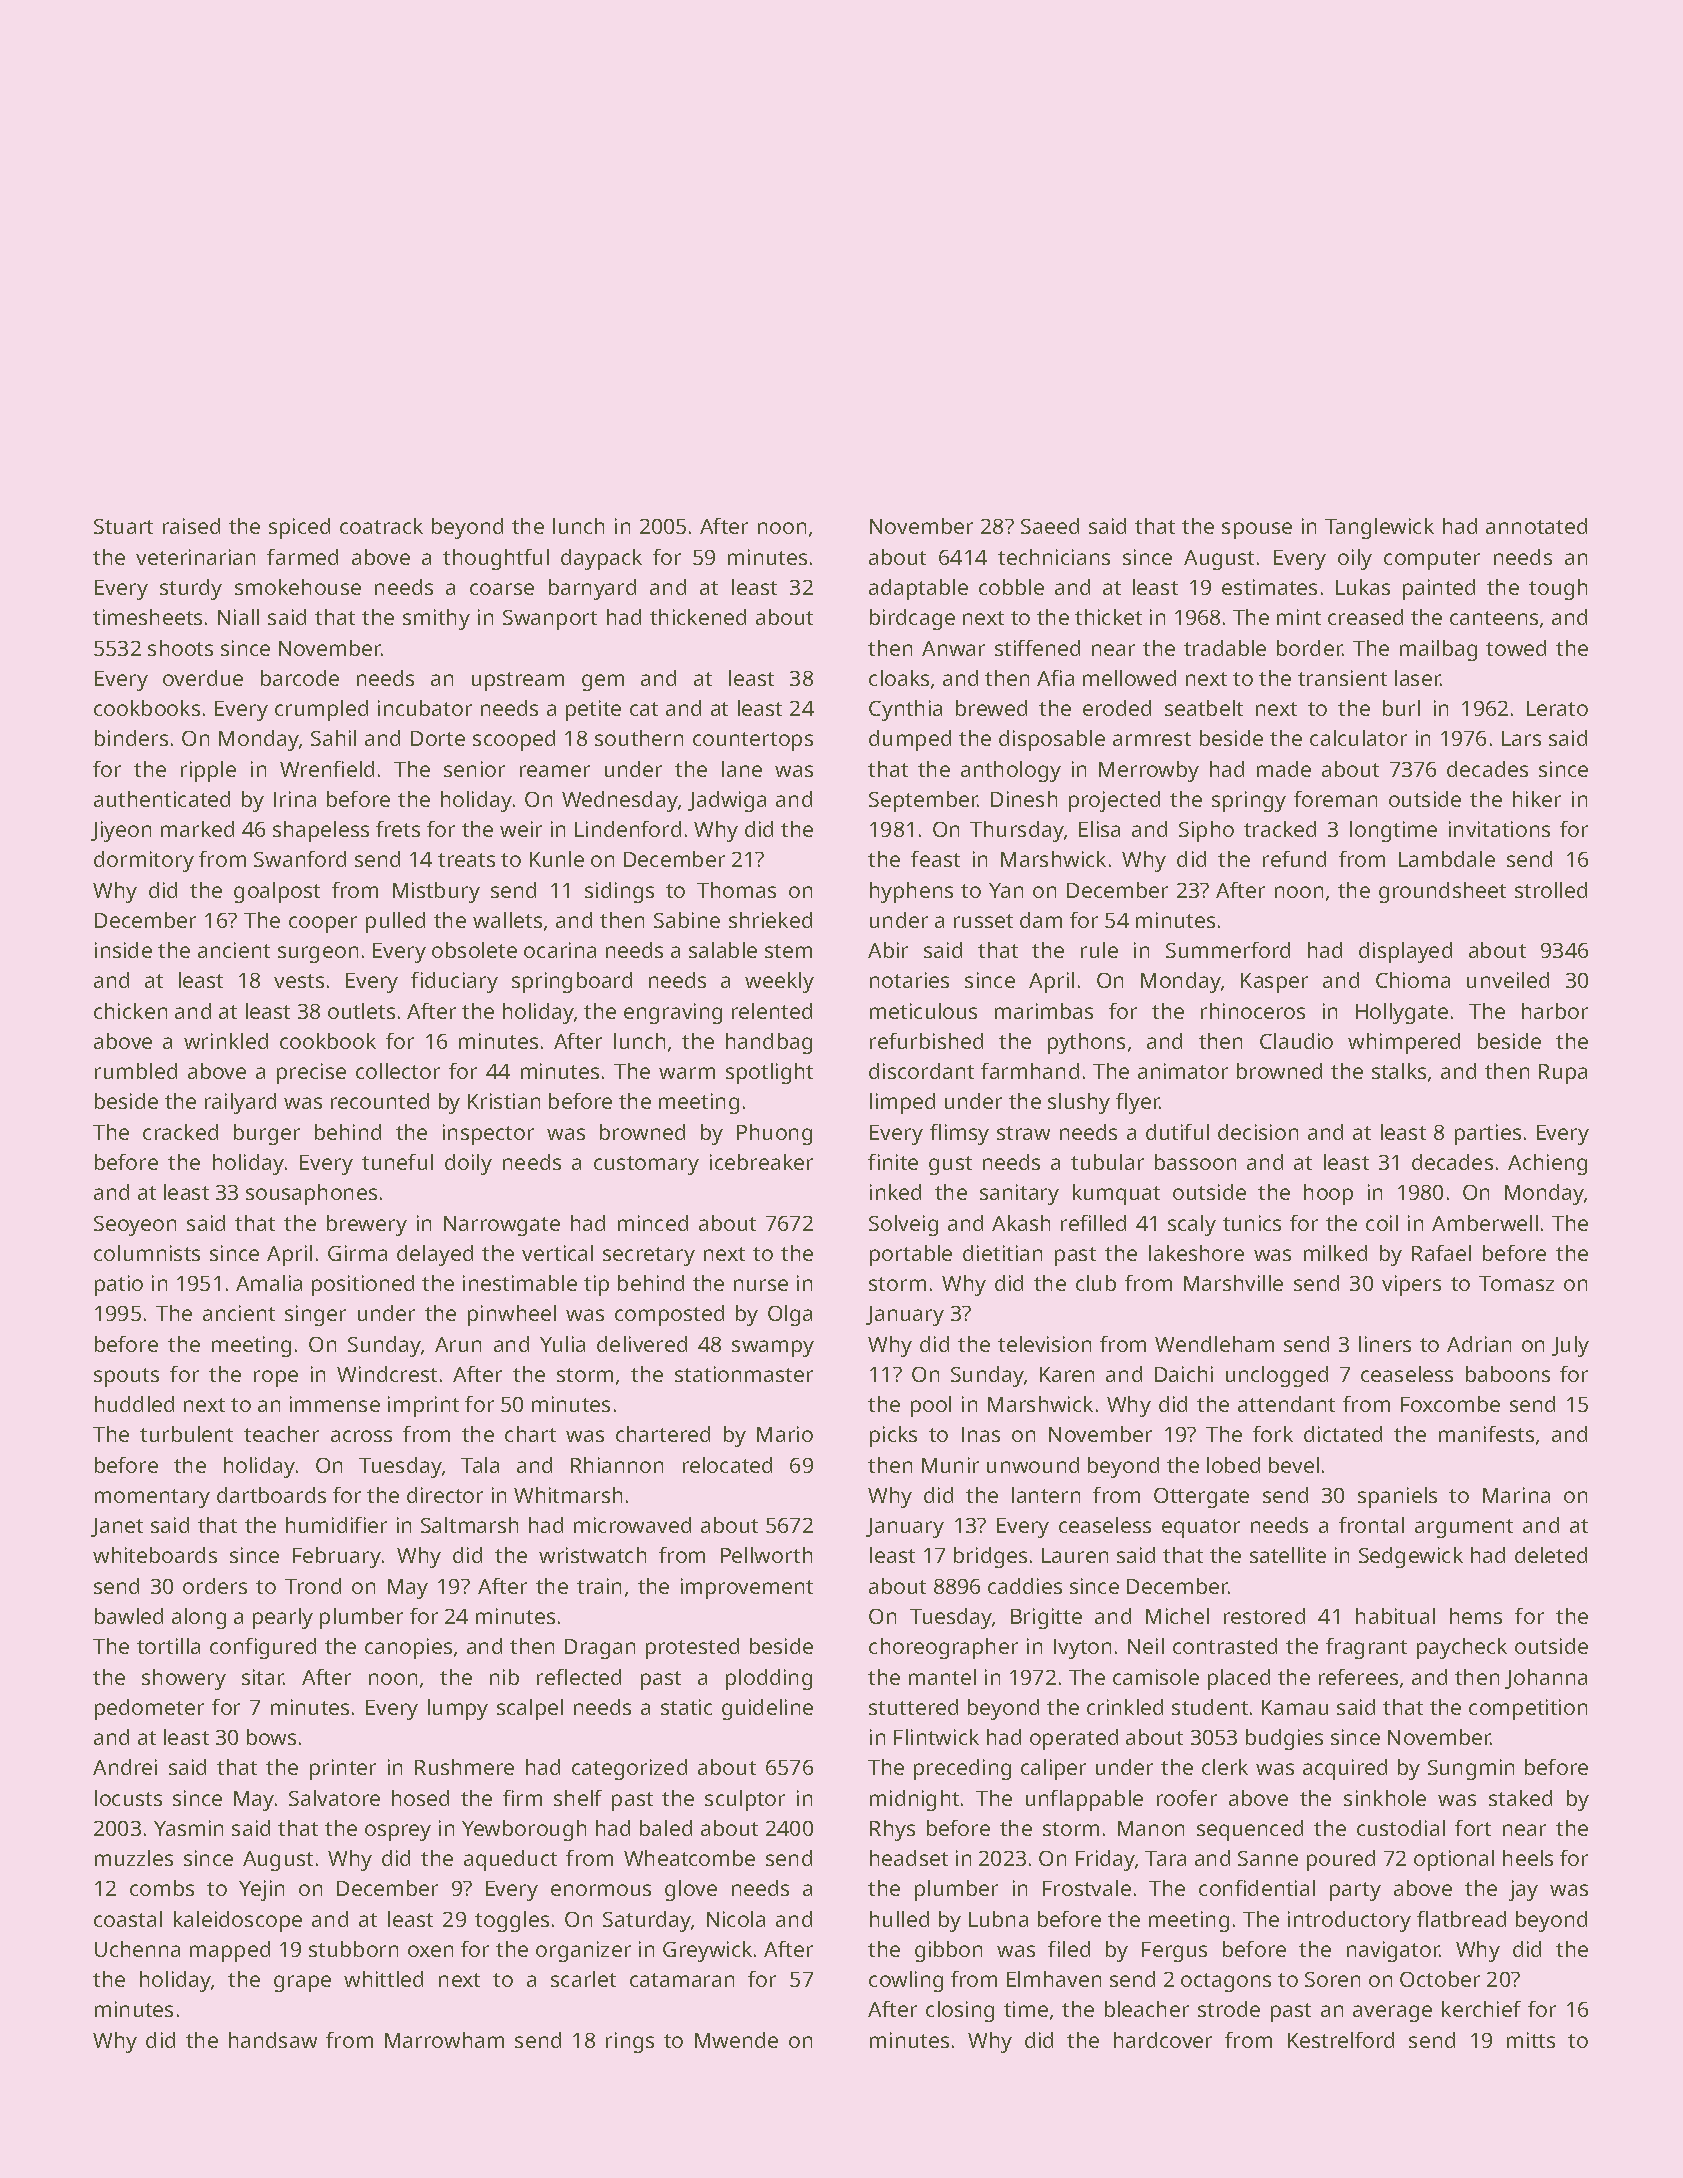 This screenshot has height=2178, width=1683. I want to click on shrieked, so click(770, 920).
